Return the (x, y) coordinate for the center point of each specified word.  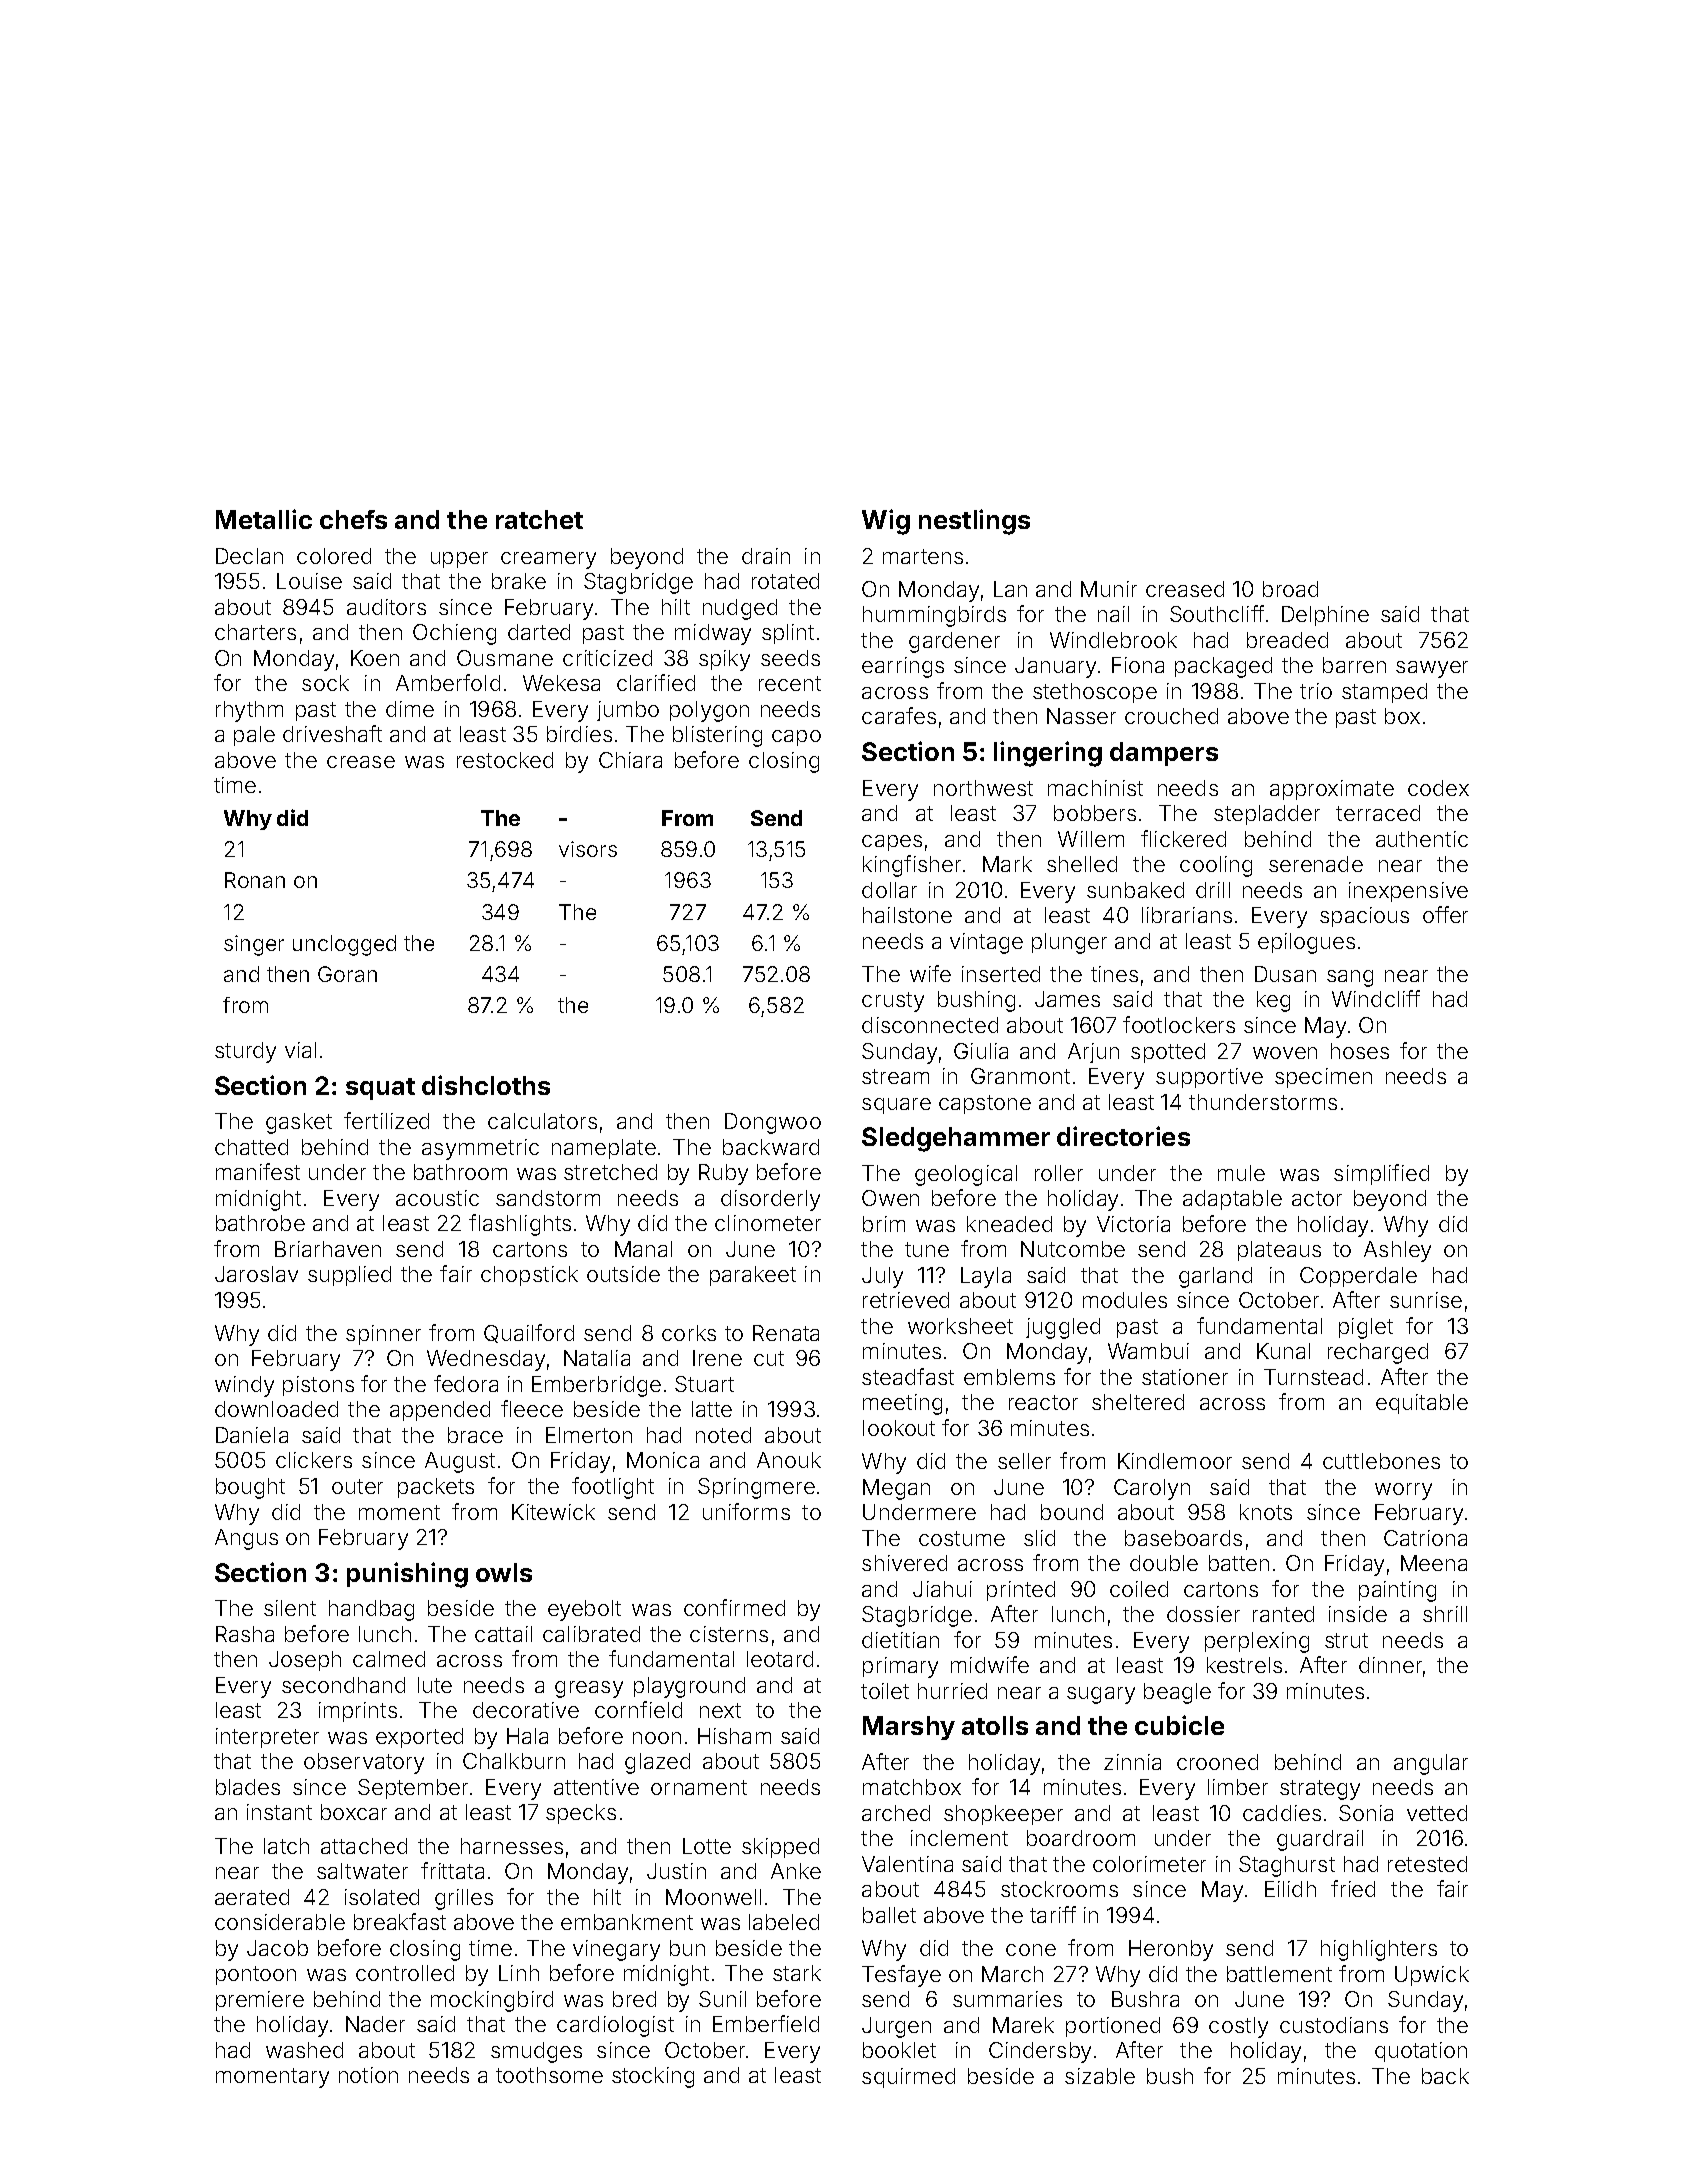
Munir (1109, 589)
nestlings (974, 522)
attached (364, 1846)
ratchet (539, 519)
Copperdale (1358, 1277)
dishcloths (486, 1085)
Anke (796, 1871)
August (460, 1462)
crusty (893, 1002)
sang (1350, 978)
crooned (1217, 1762)
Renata (786, 1333)
